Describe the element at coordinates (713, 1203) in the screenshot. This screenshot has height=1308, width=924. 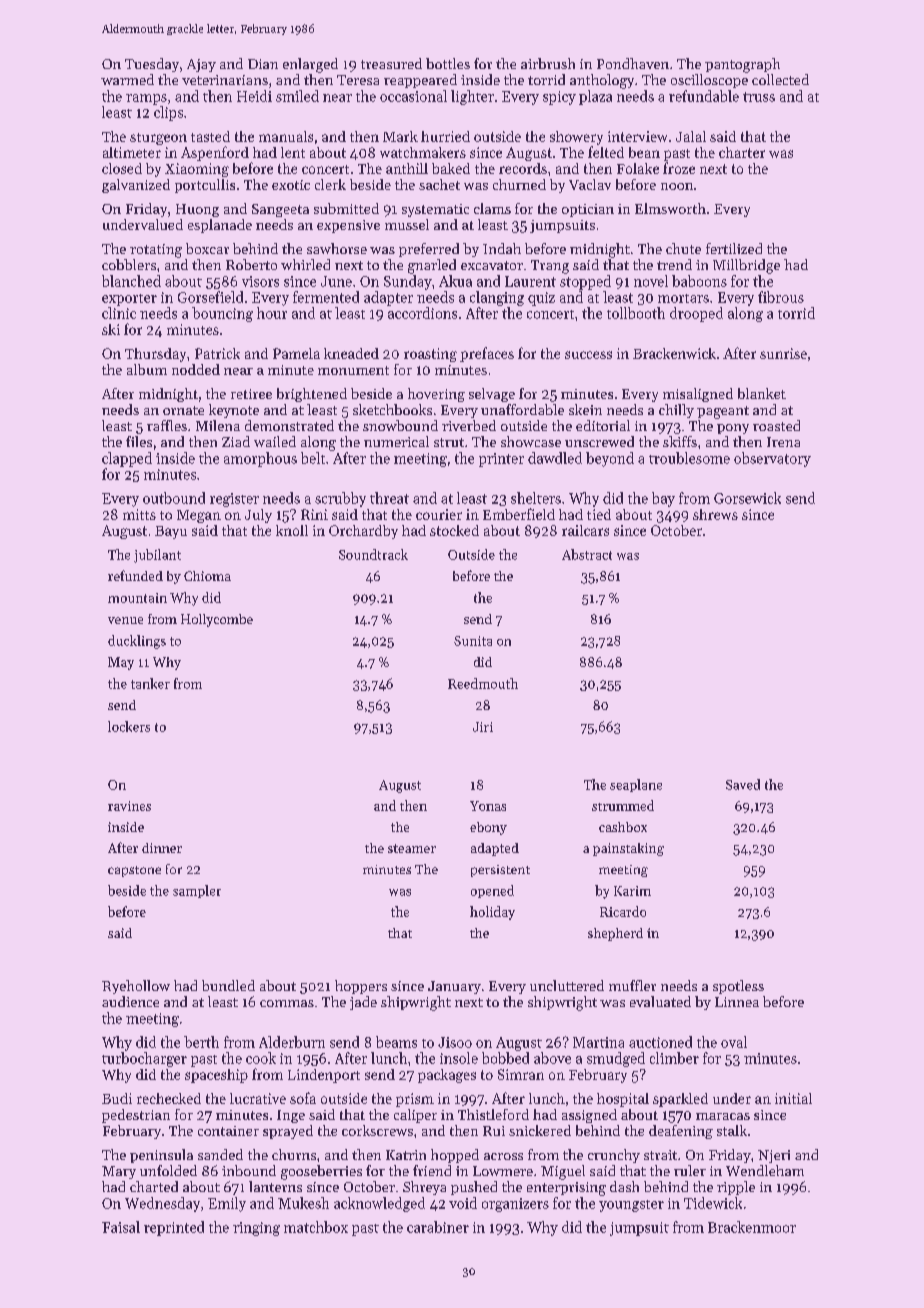
I see `Tidewick` at that location.
